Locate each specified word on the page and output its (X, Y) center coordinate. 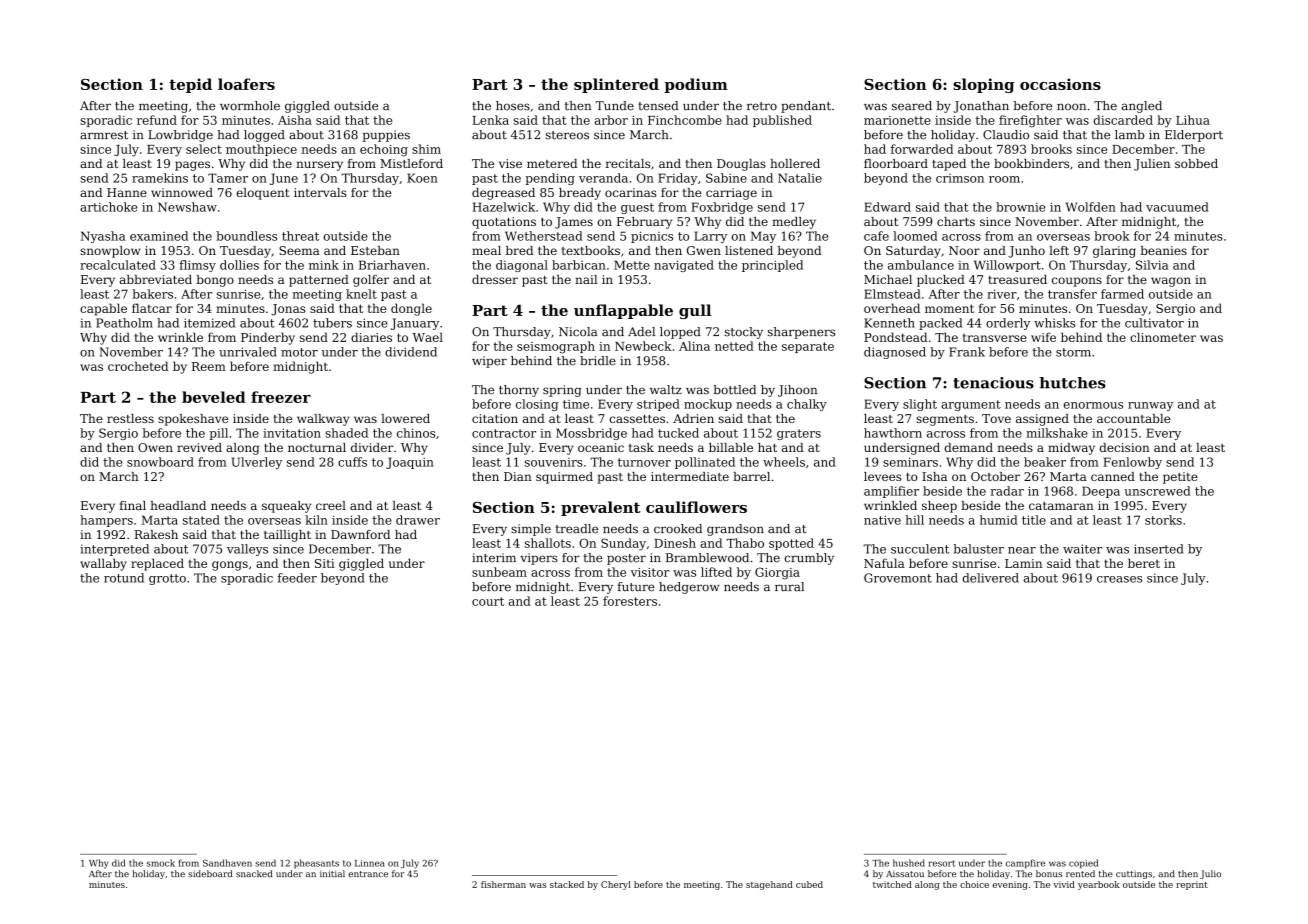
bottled (735, 390)
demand (969, 447)
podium (696, 85)
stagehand (769, 885)
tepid (190, 85)
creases (1119, 579)
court (488, 601)
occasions (1060, 84)
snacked (254, 873)
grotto (167, 579)
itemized (209, 323)
